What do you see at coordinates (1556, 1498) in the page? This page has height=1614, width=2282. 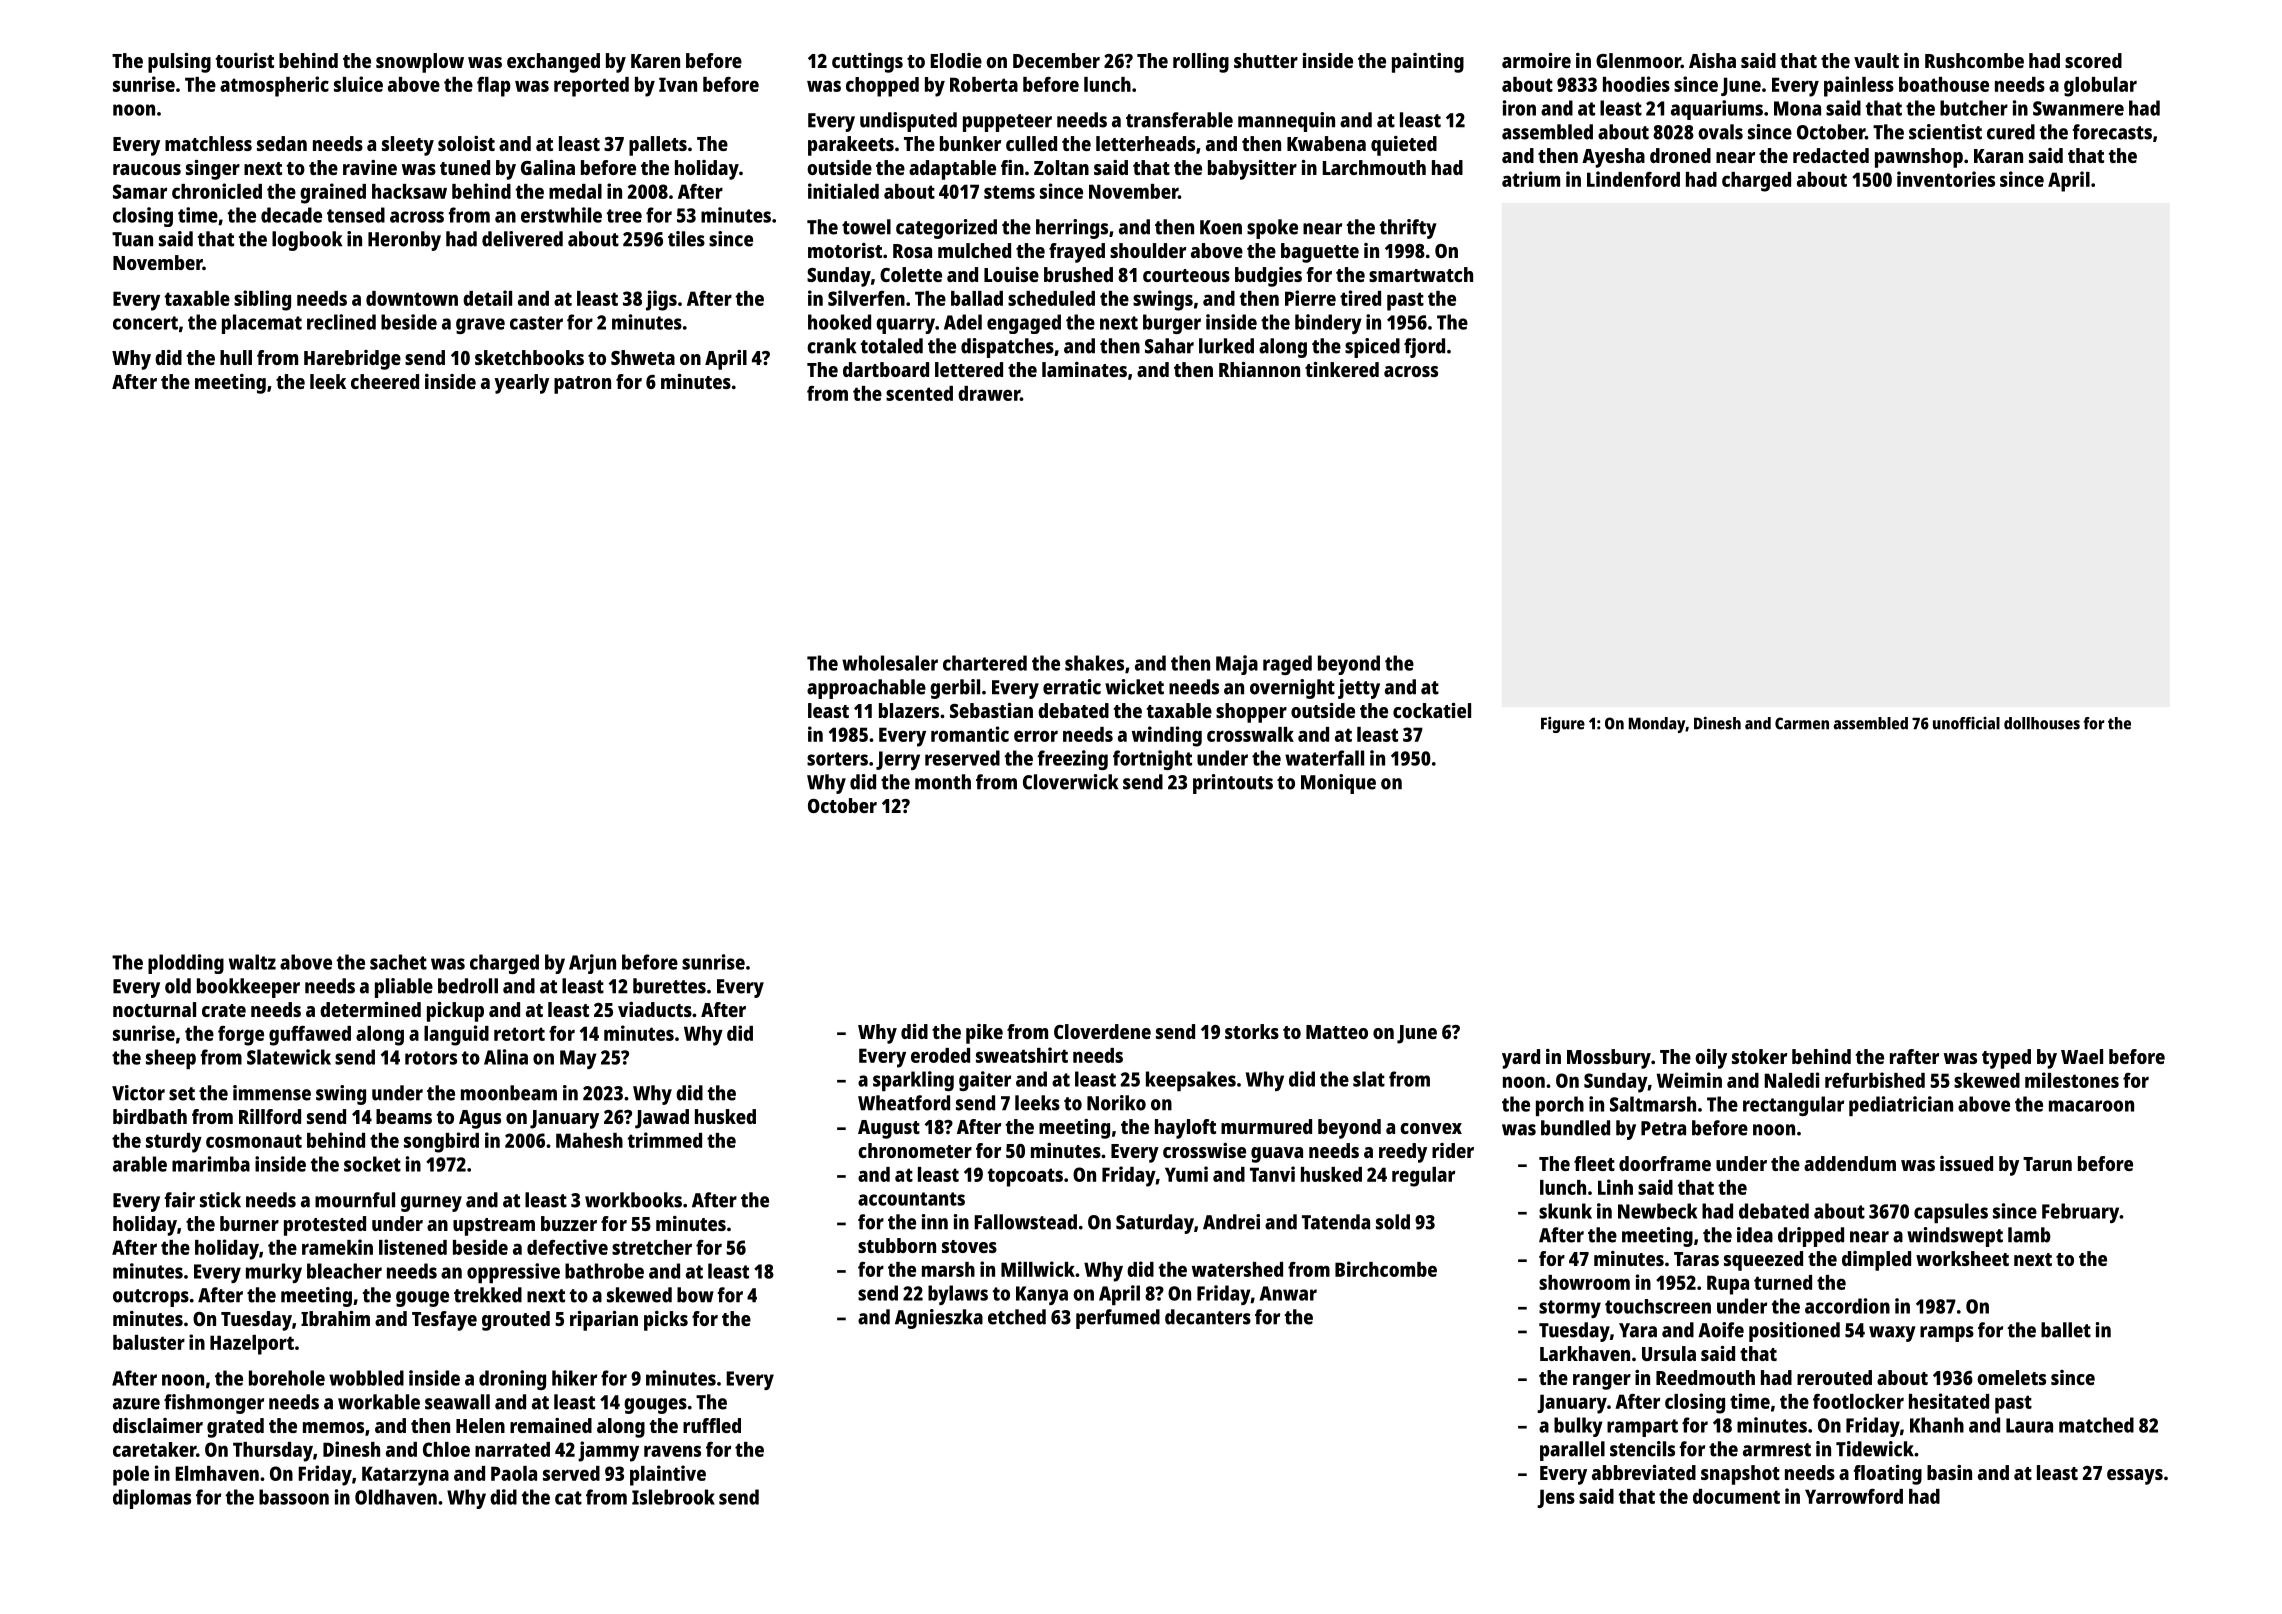 I see `Jens` at bounding box center [1556, 1498].
